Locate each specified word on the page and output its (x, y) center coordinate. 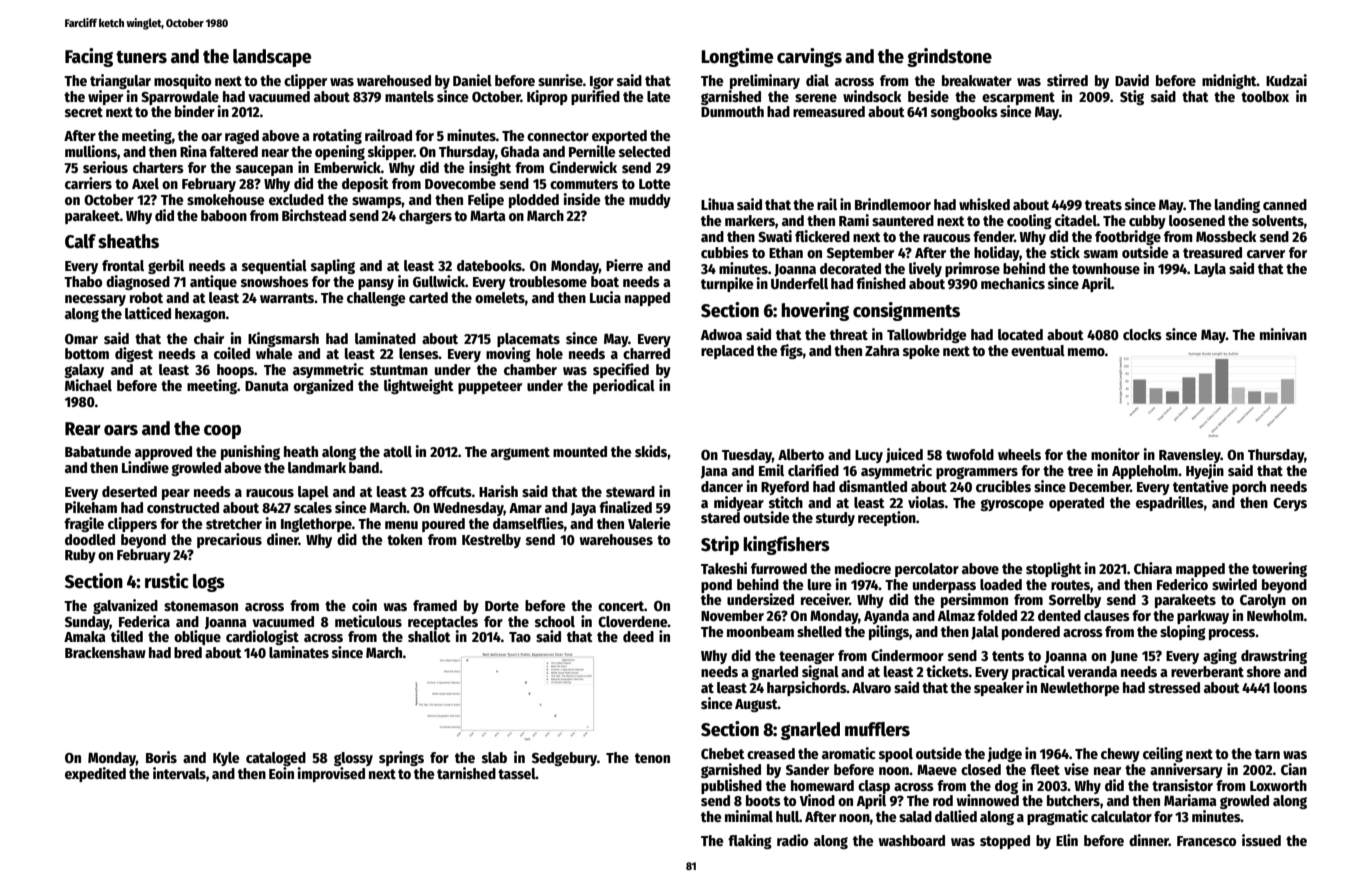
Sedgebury (564, 759)
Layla (1210, 270)
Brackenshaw (105, 652)
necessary (95, 300)
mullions (91, 151)
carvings (809, 57)
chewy (1120, 755)
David (1132, 80)
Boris (161, 757)
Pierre (624, 265)
